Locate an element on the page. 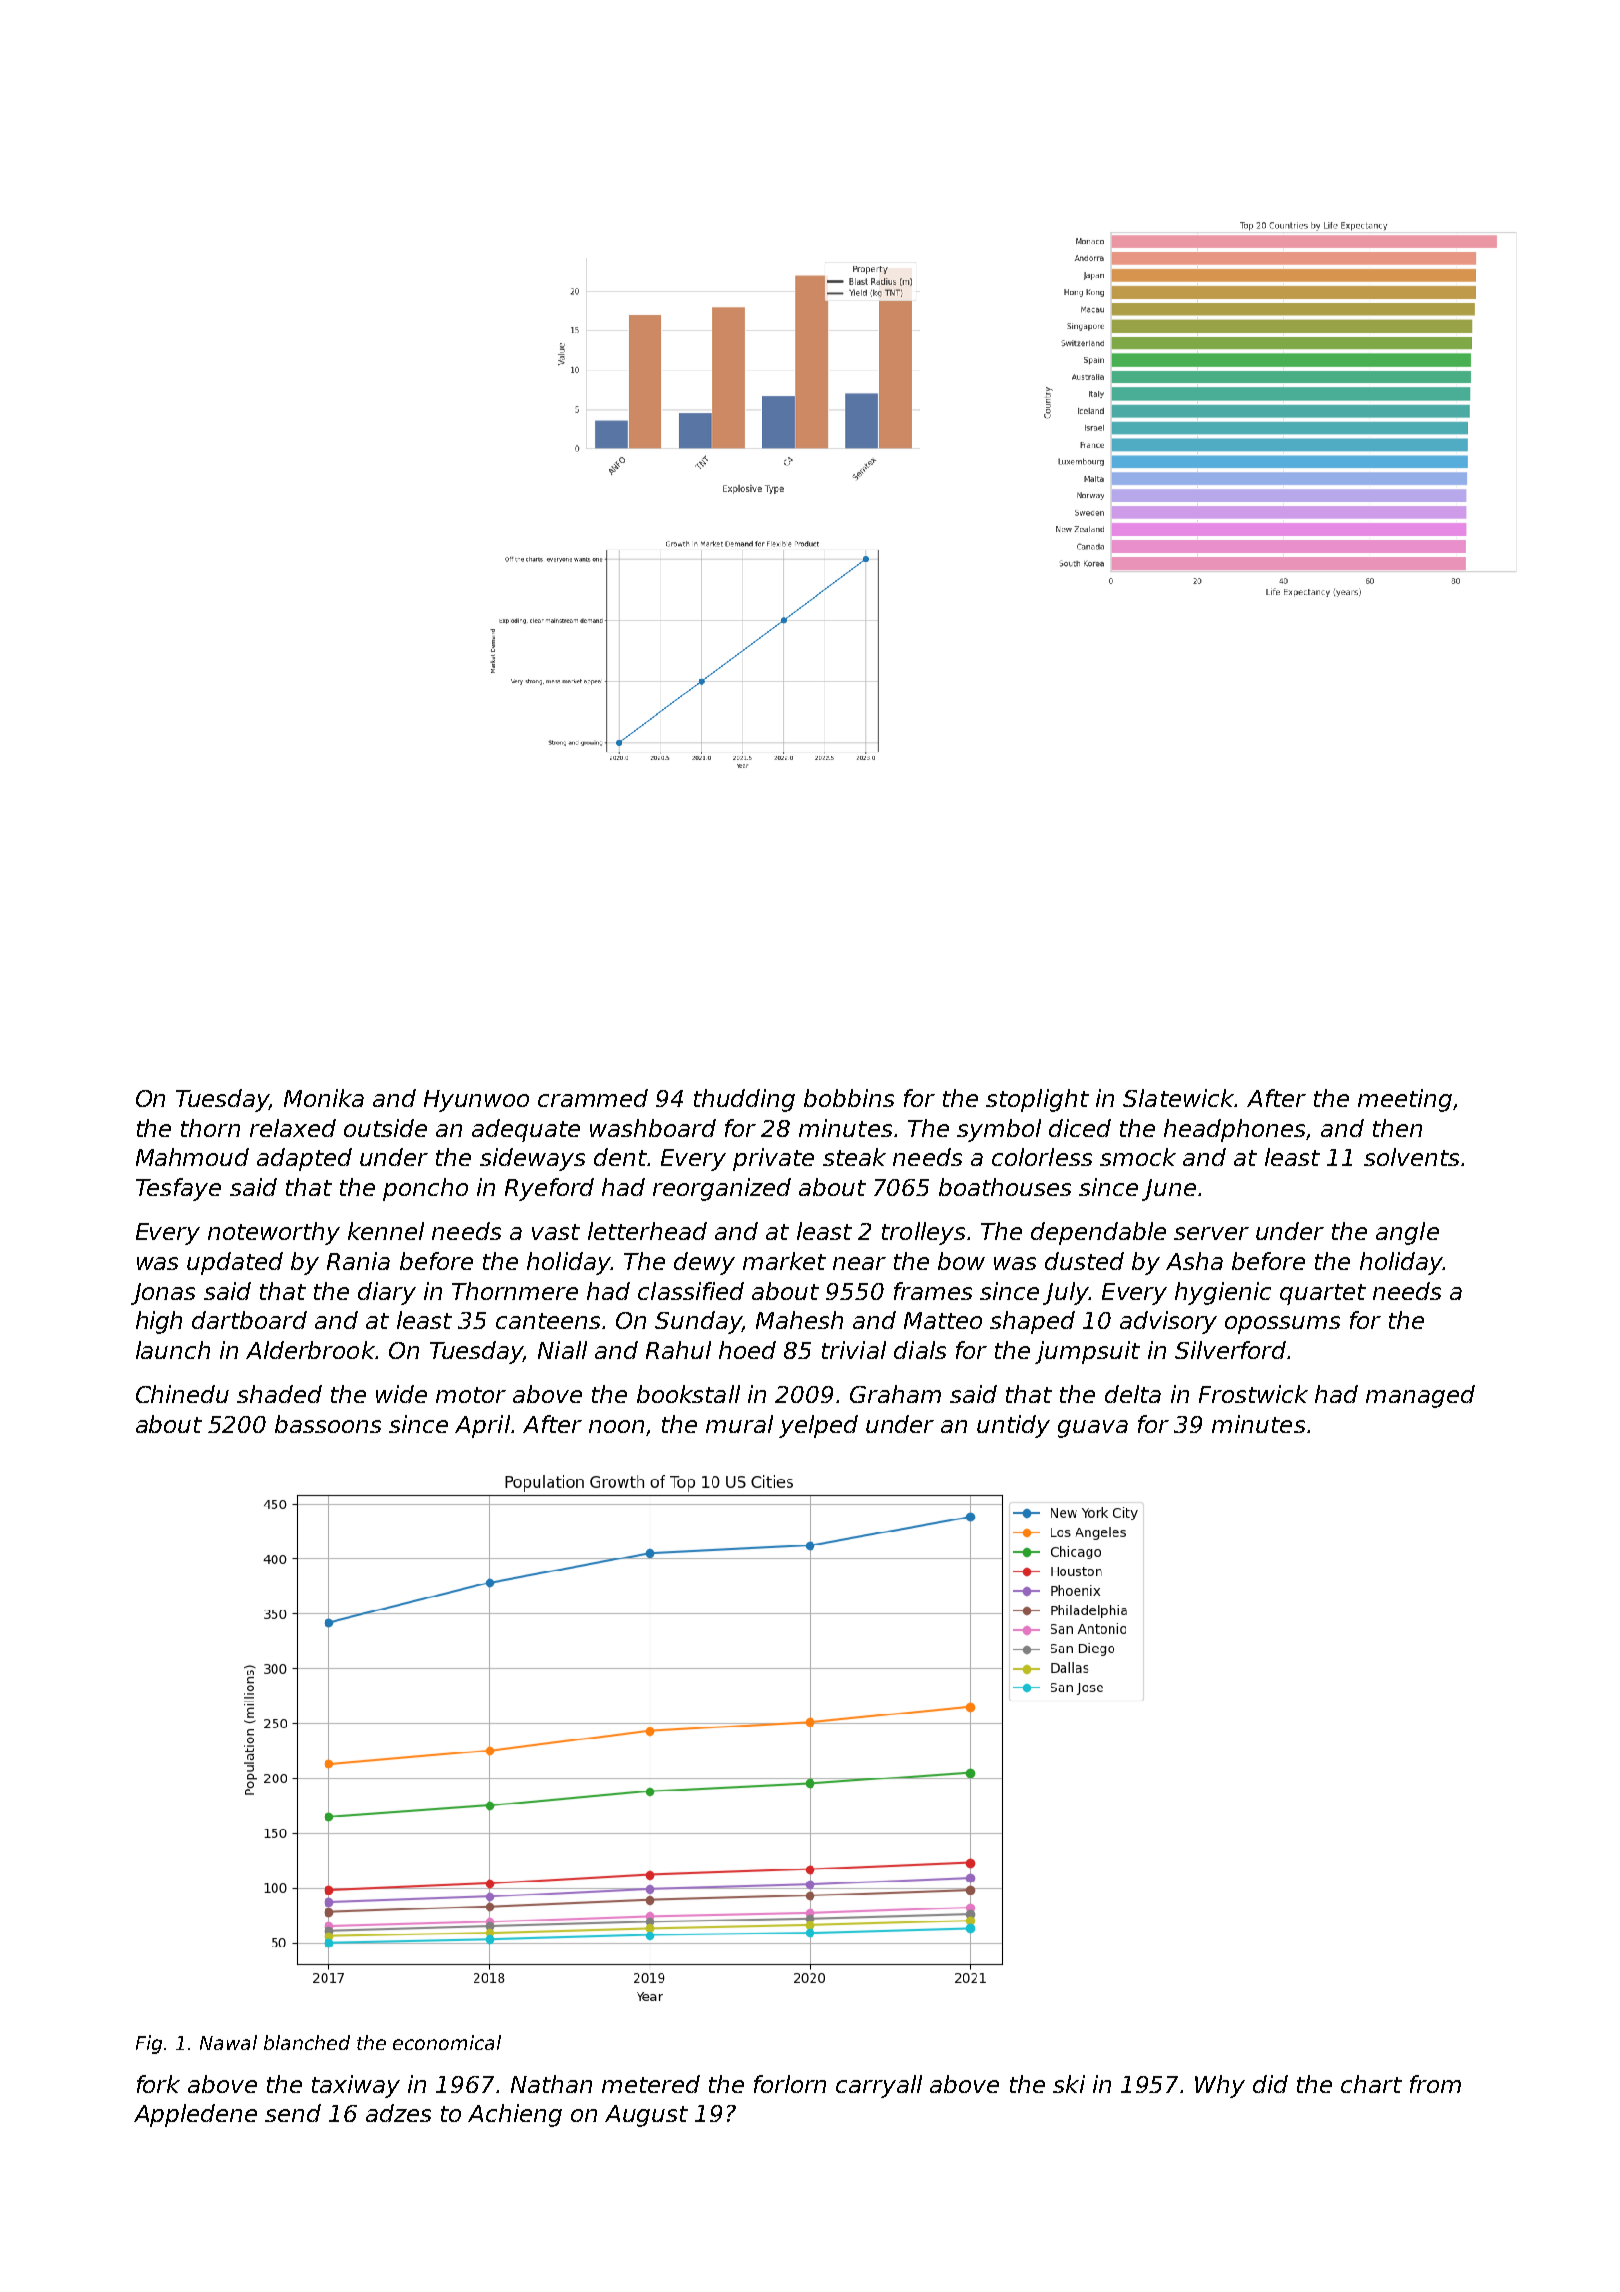 This image has width=1620, height=2292. bassoons is located at coordinates (328, 1424).
